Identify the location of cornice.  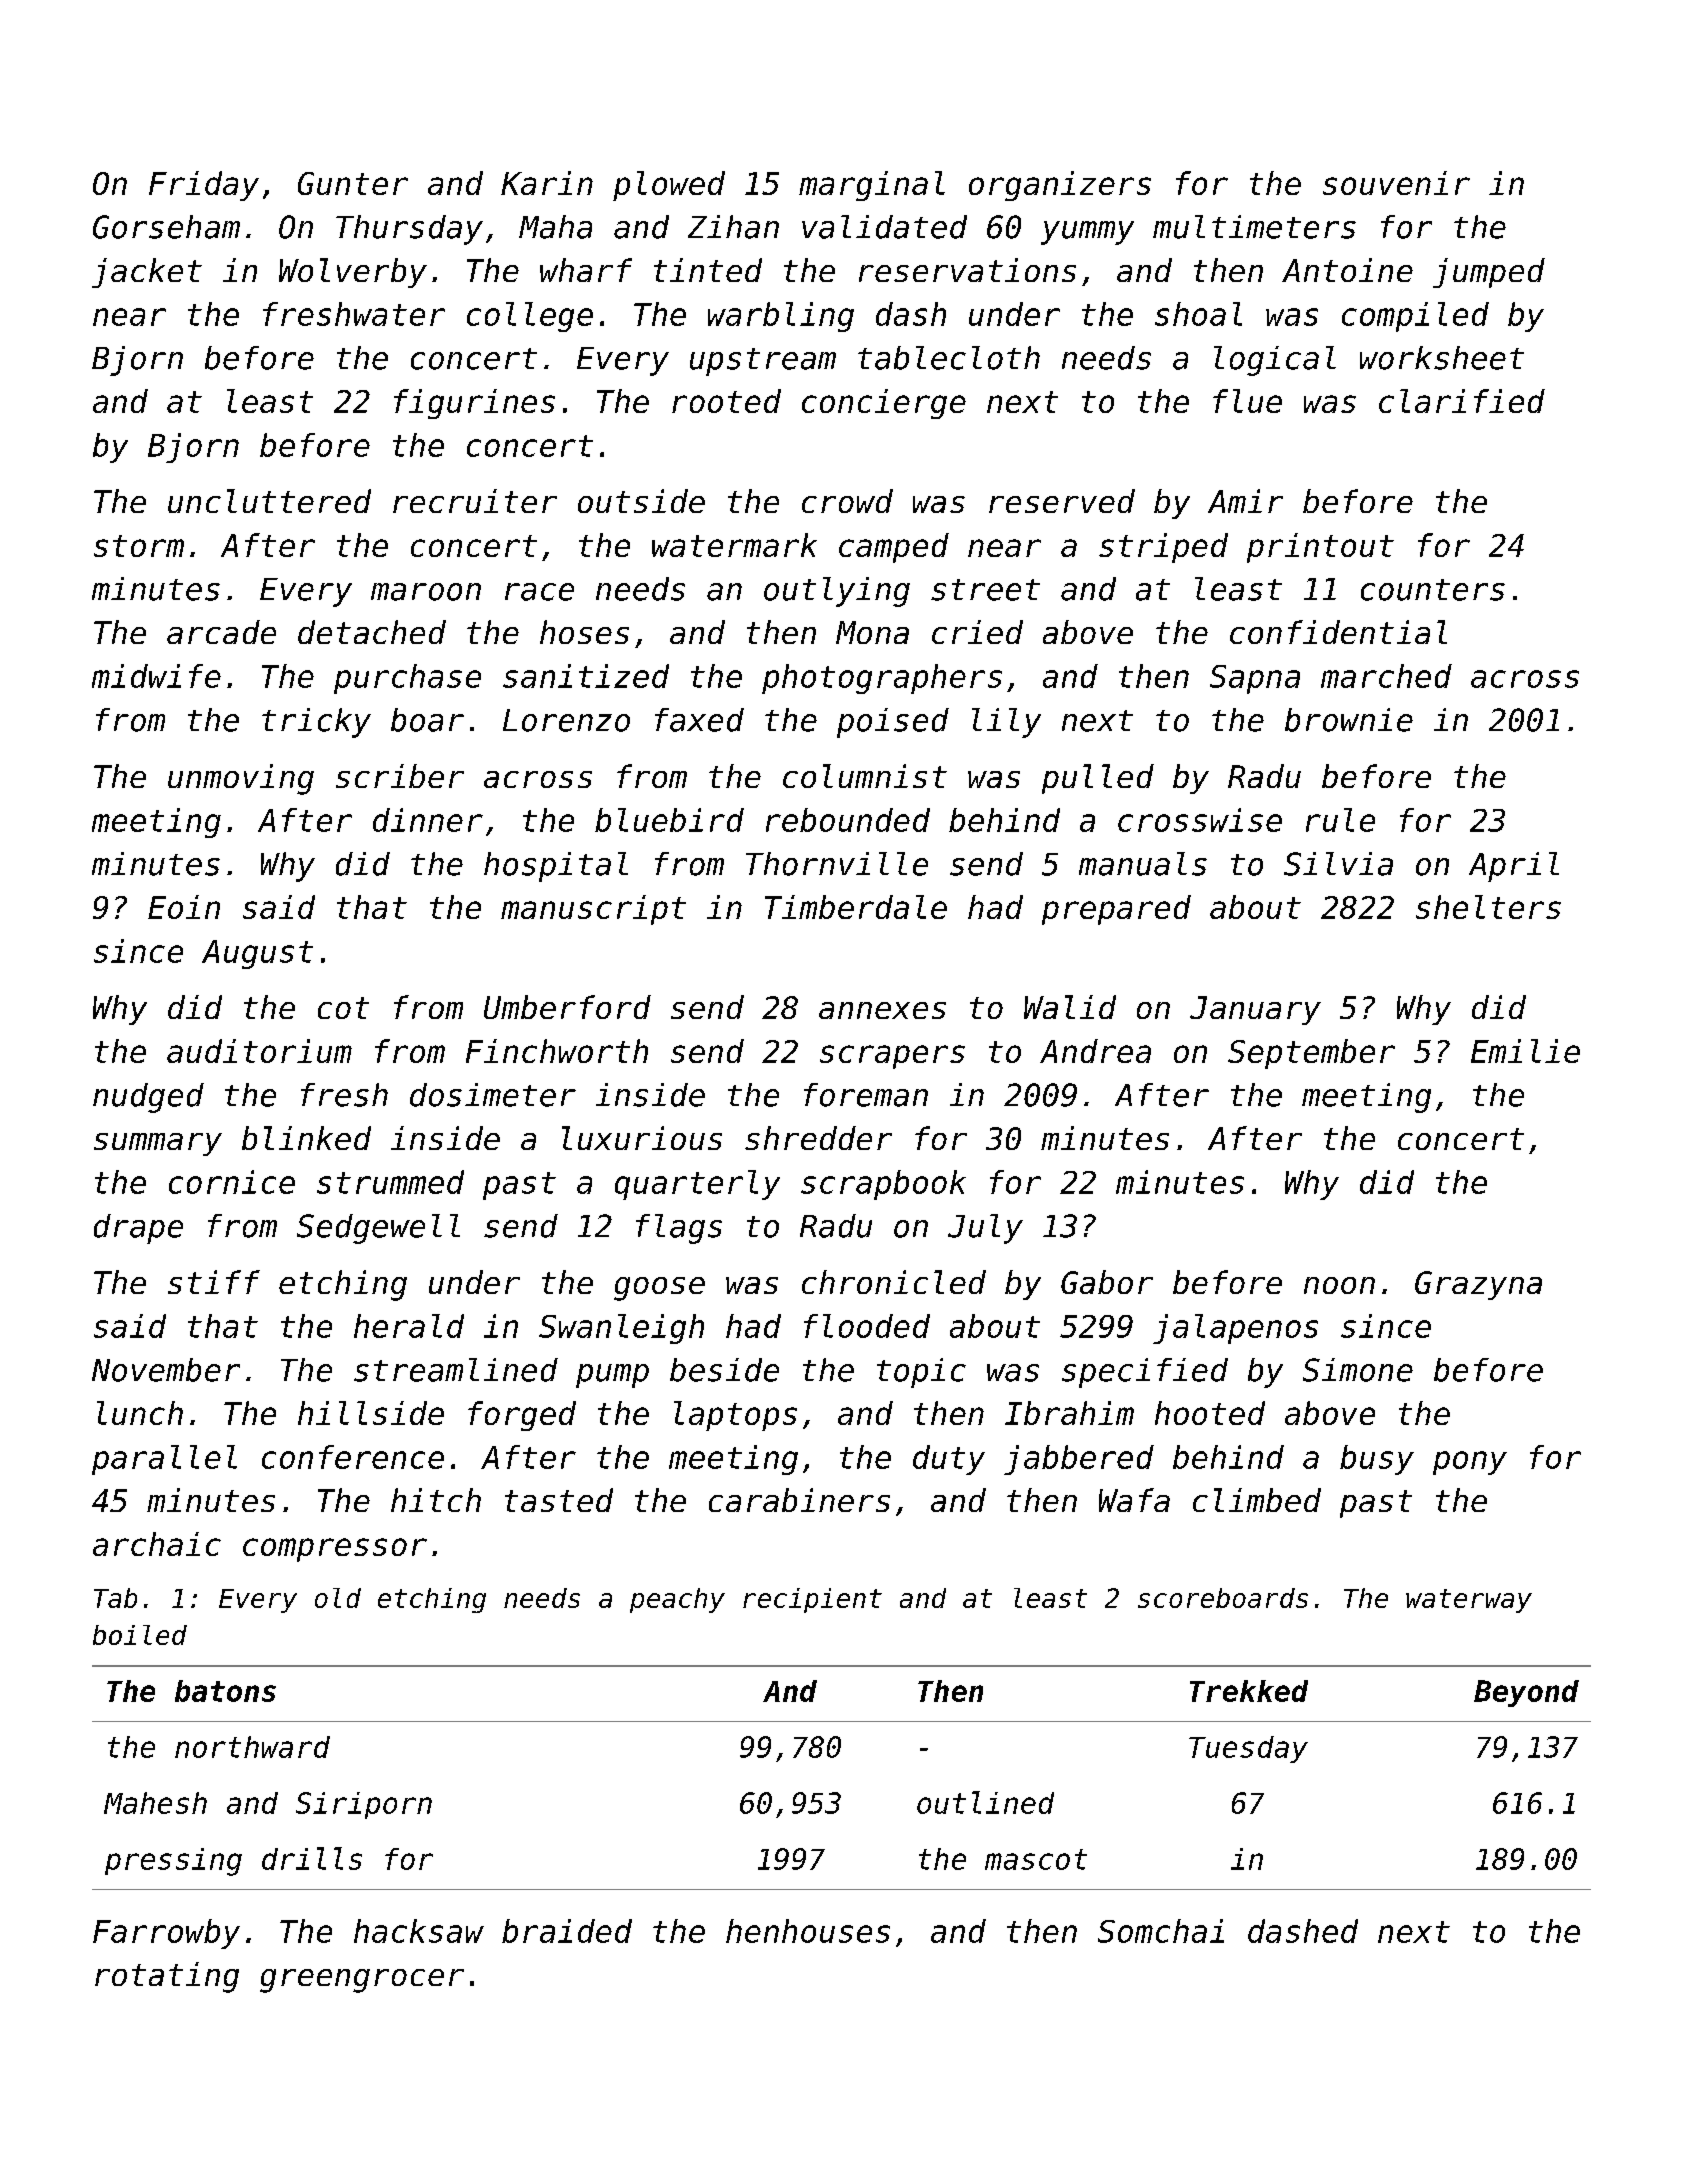
(232, 1182).
